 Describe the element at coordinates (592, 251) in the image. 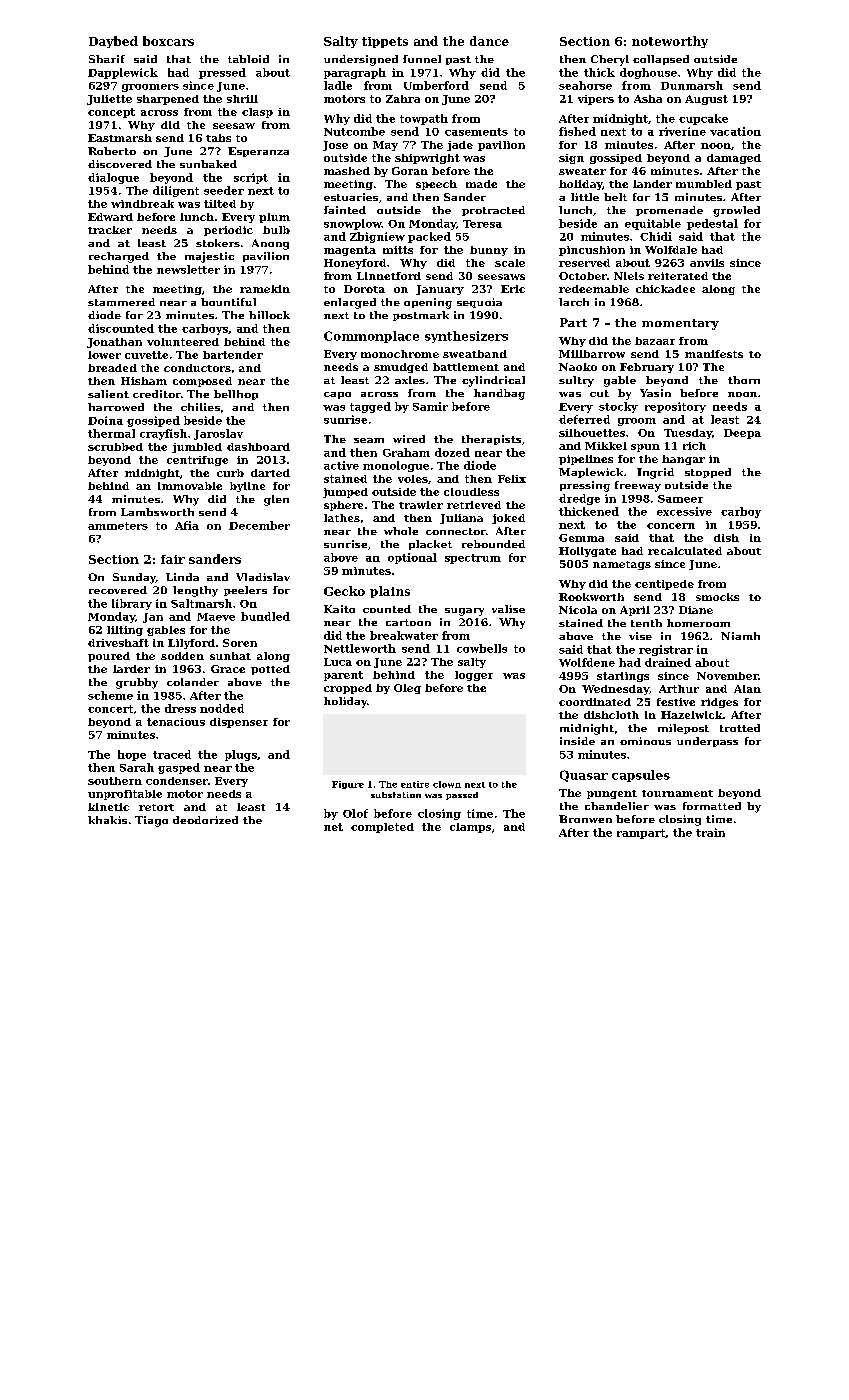

I see `pincushion` at that location.
